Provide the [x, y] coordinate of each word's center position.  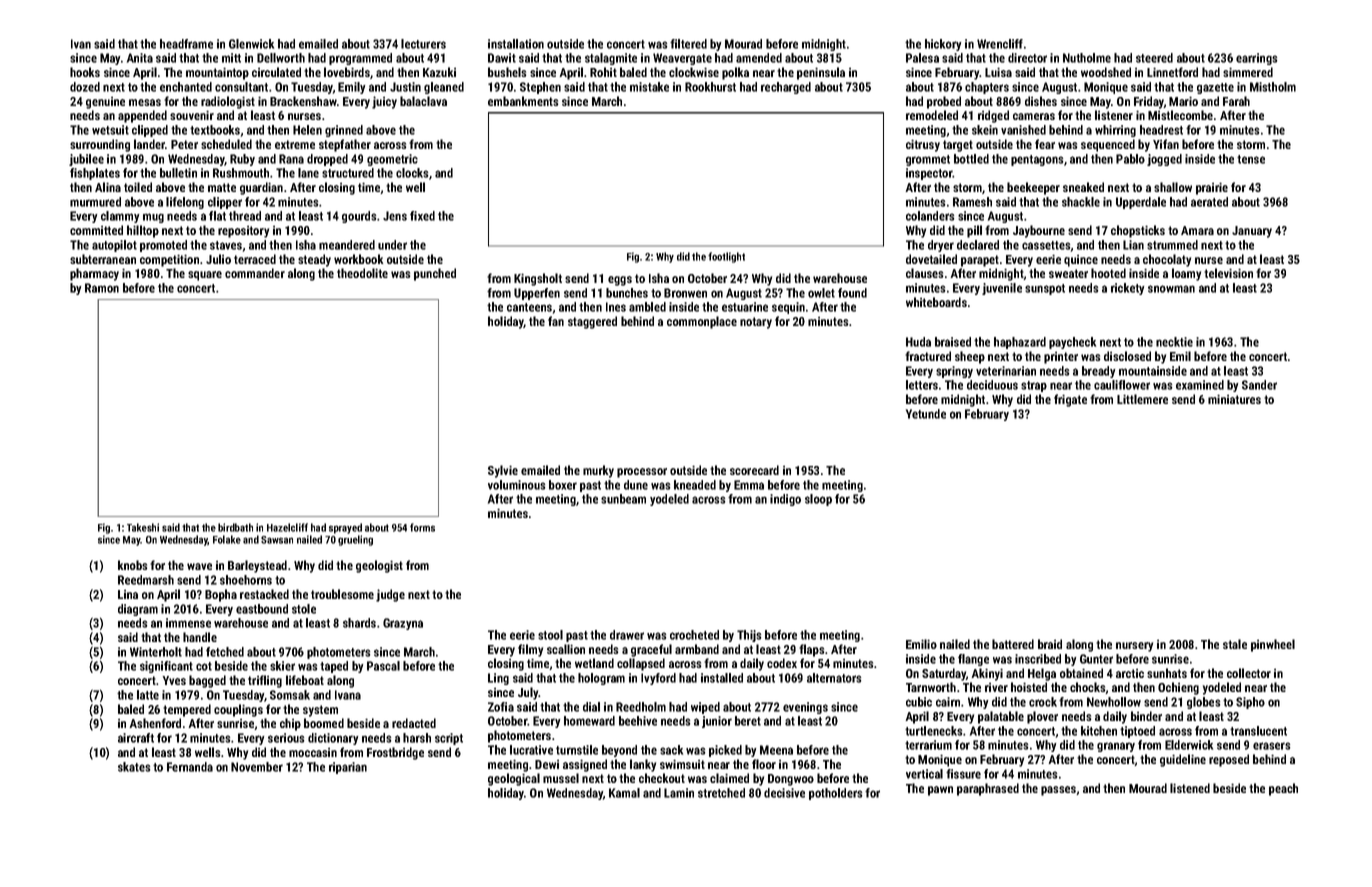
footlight [726, 257]
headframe [186, 44]
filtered [688, 44]
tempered [187, 710]
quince [1081, 261]
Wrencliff [1000, 44]
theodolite [362, 273]
